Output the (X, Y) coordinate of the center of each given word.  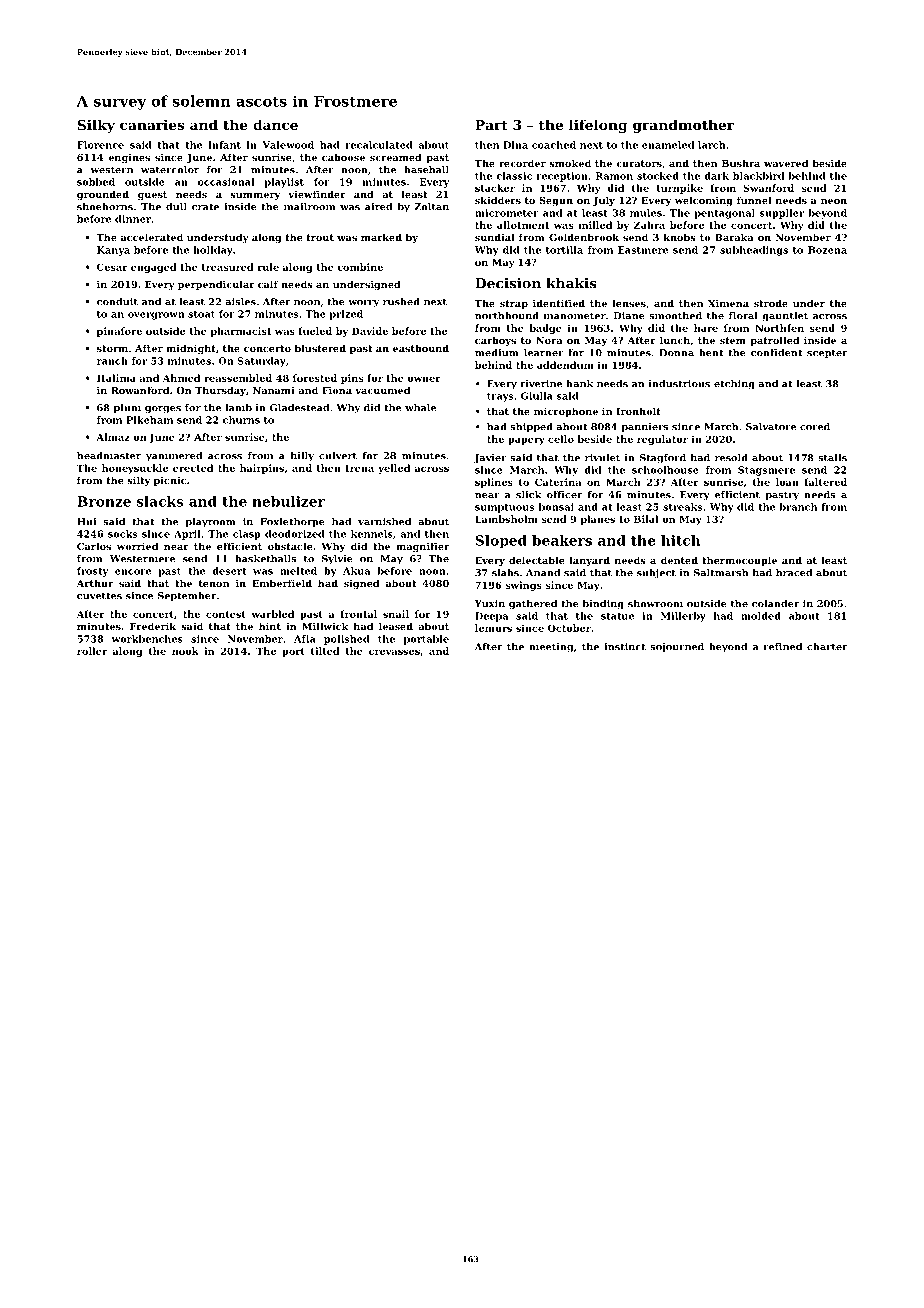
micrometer (507, 213)
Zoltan (431, 207)
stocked (658, 176)
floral (743, 316)
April (187, 535)
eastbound (421, 348)
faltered (826, 482)
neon (834, 201)
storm (112, 348)
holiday (213, 251)
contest (226, 614)
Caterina (558, 482)
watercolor (170, 170)
